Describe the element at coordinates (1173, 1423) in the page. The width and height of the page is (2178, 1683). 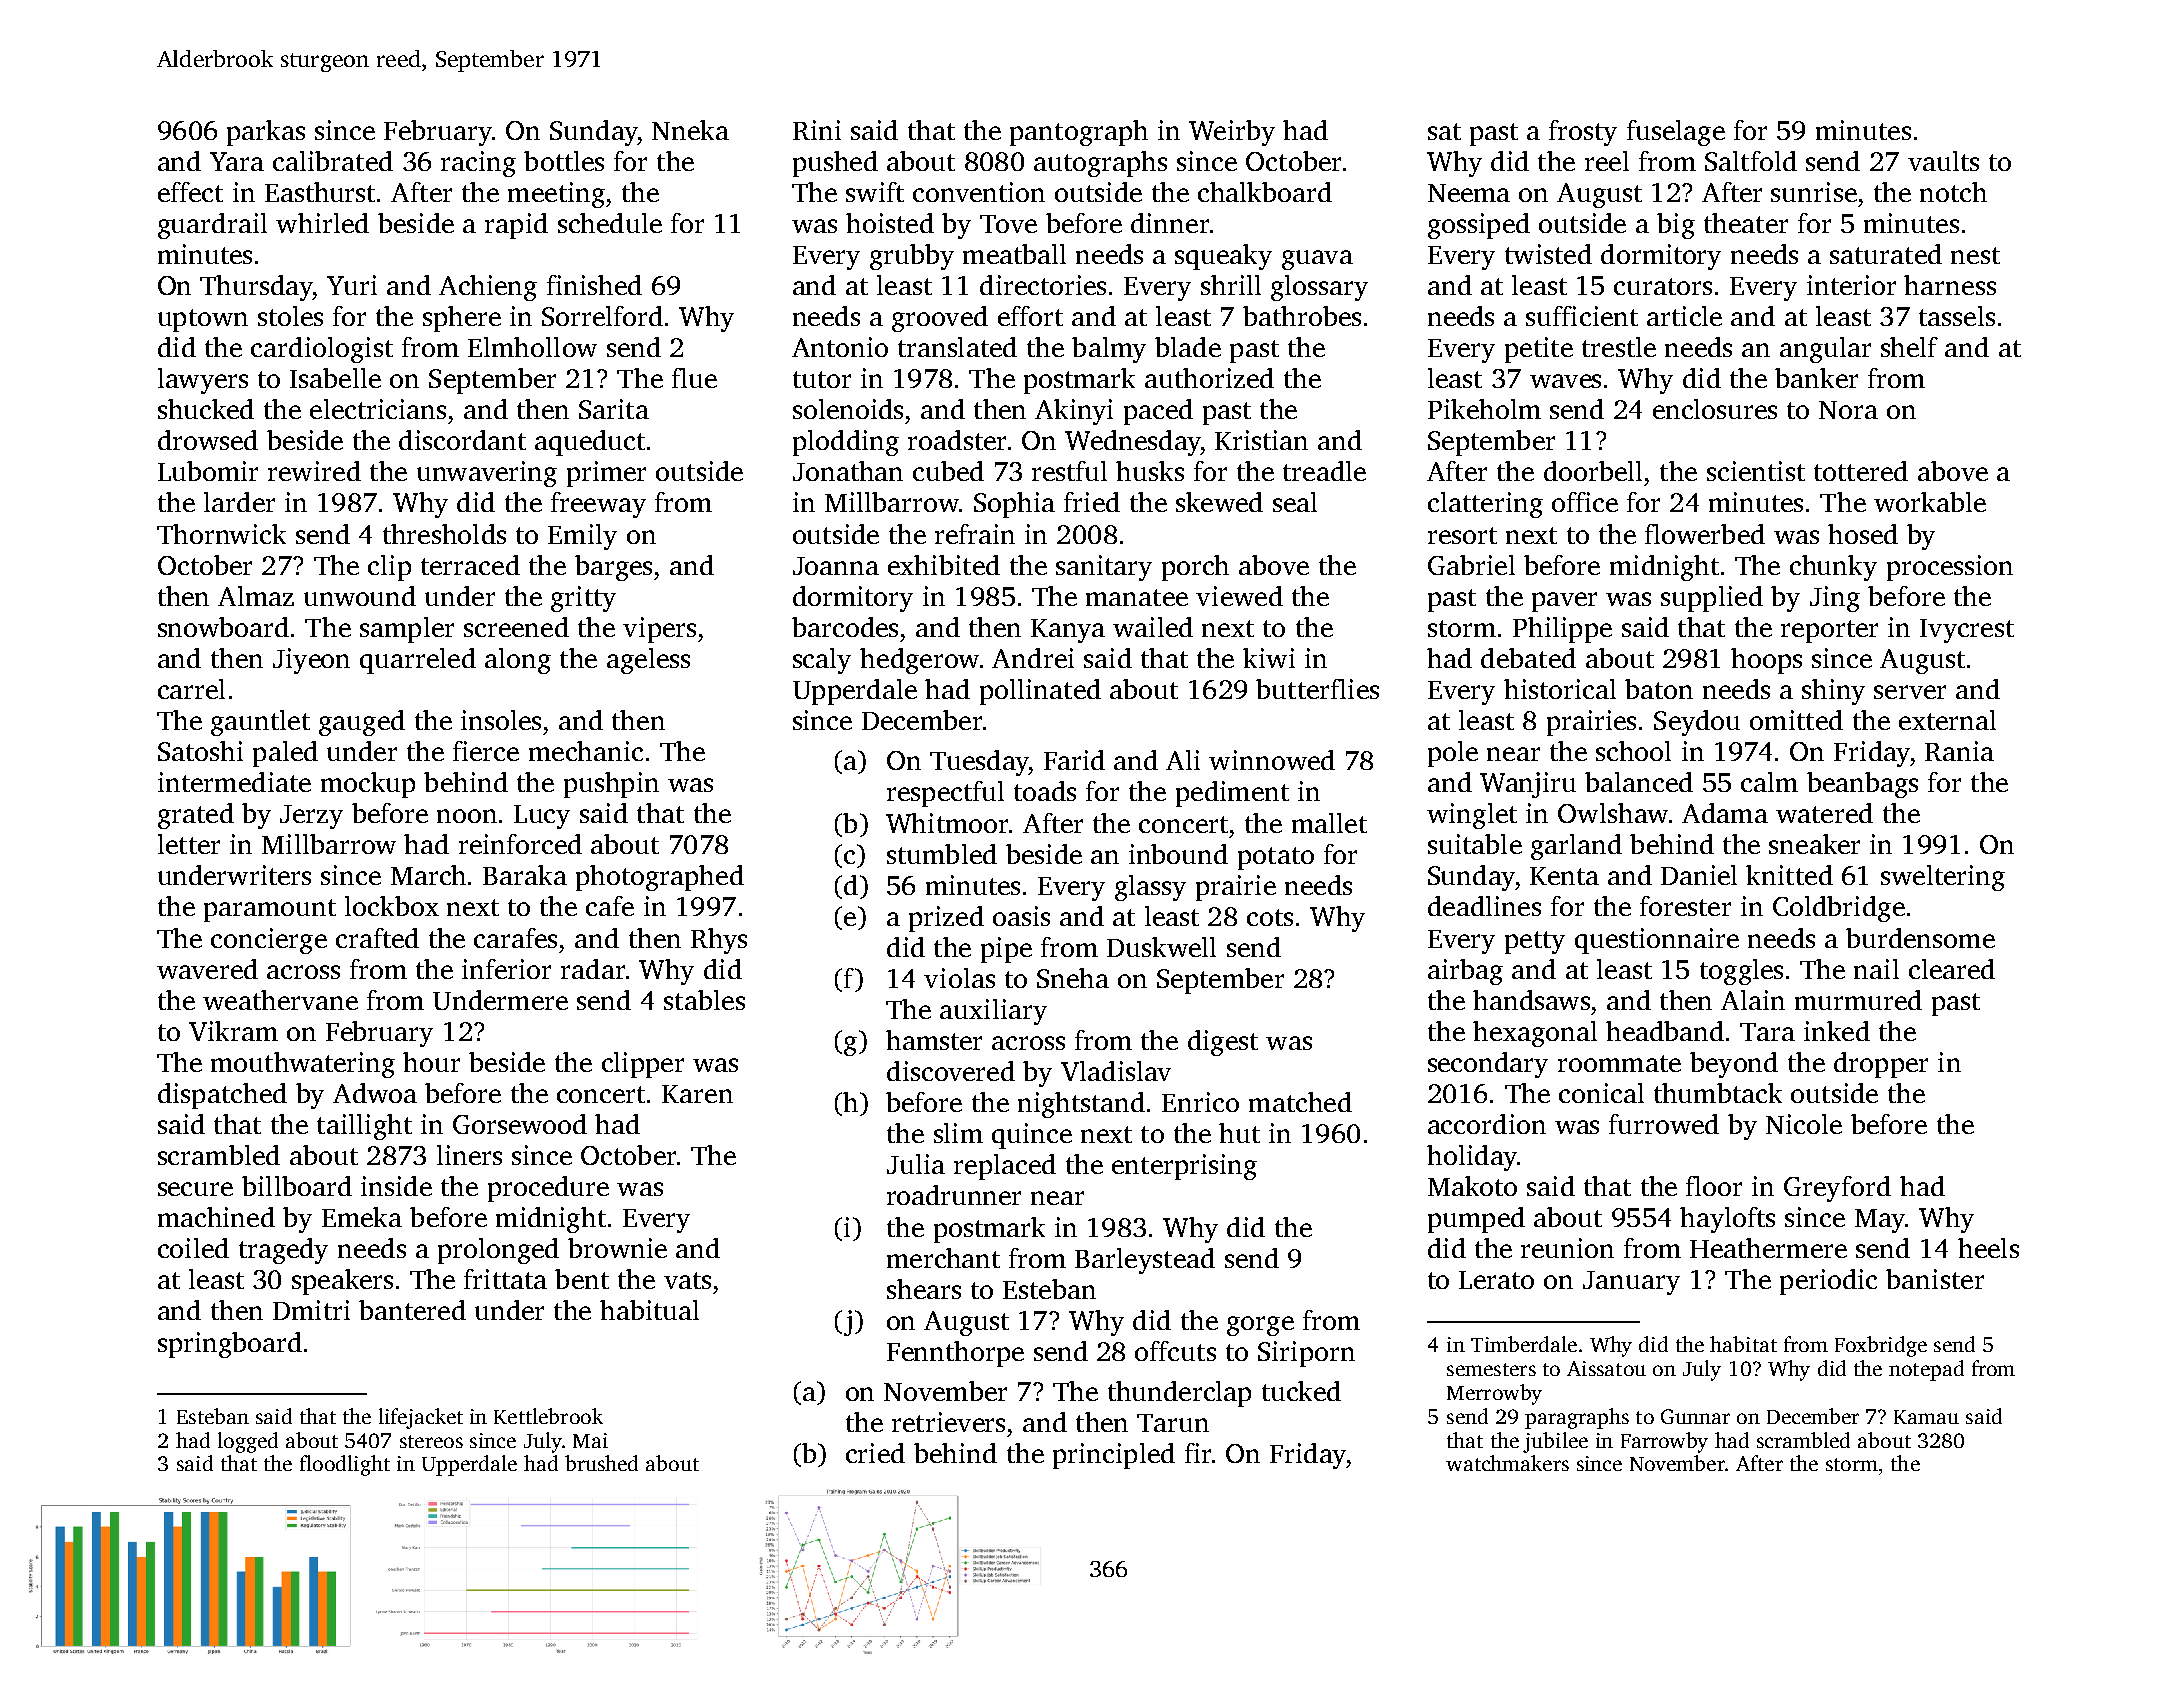
I see `Tarun` at that location.
